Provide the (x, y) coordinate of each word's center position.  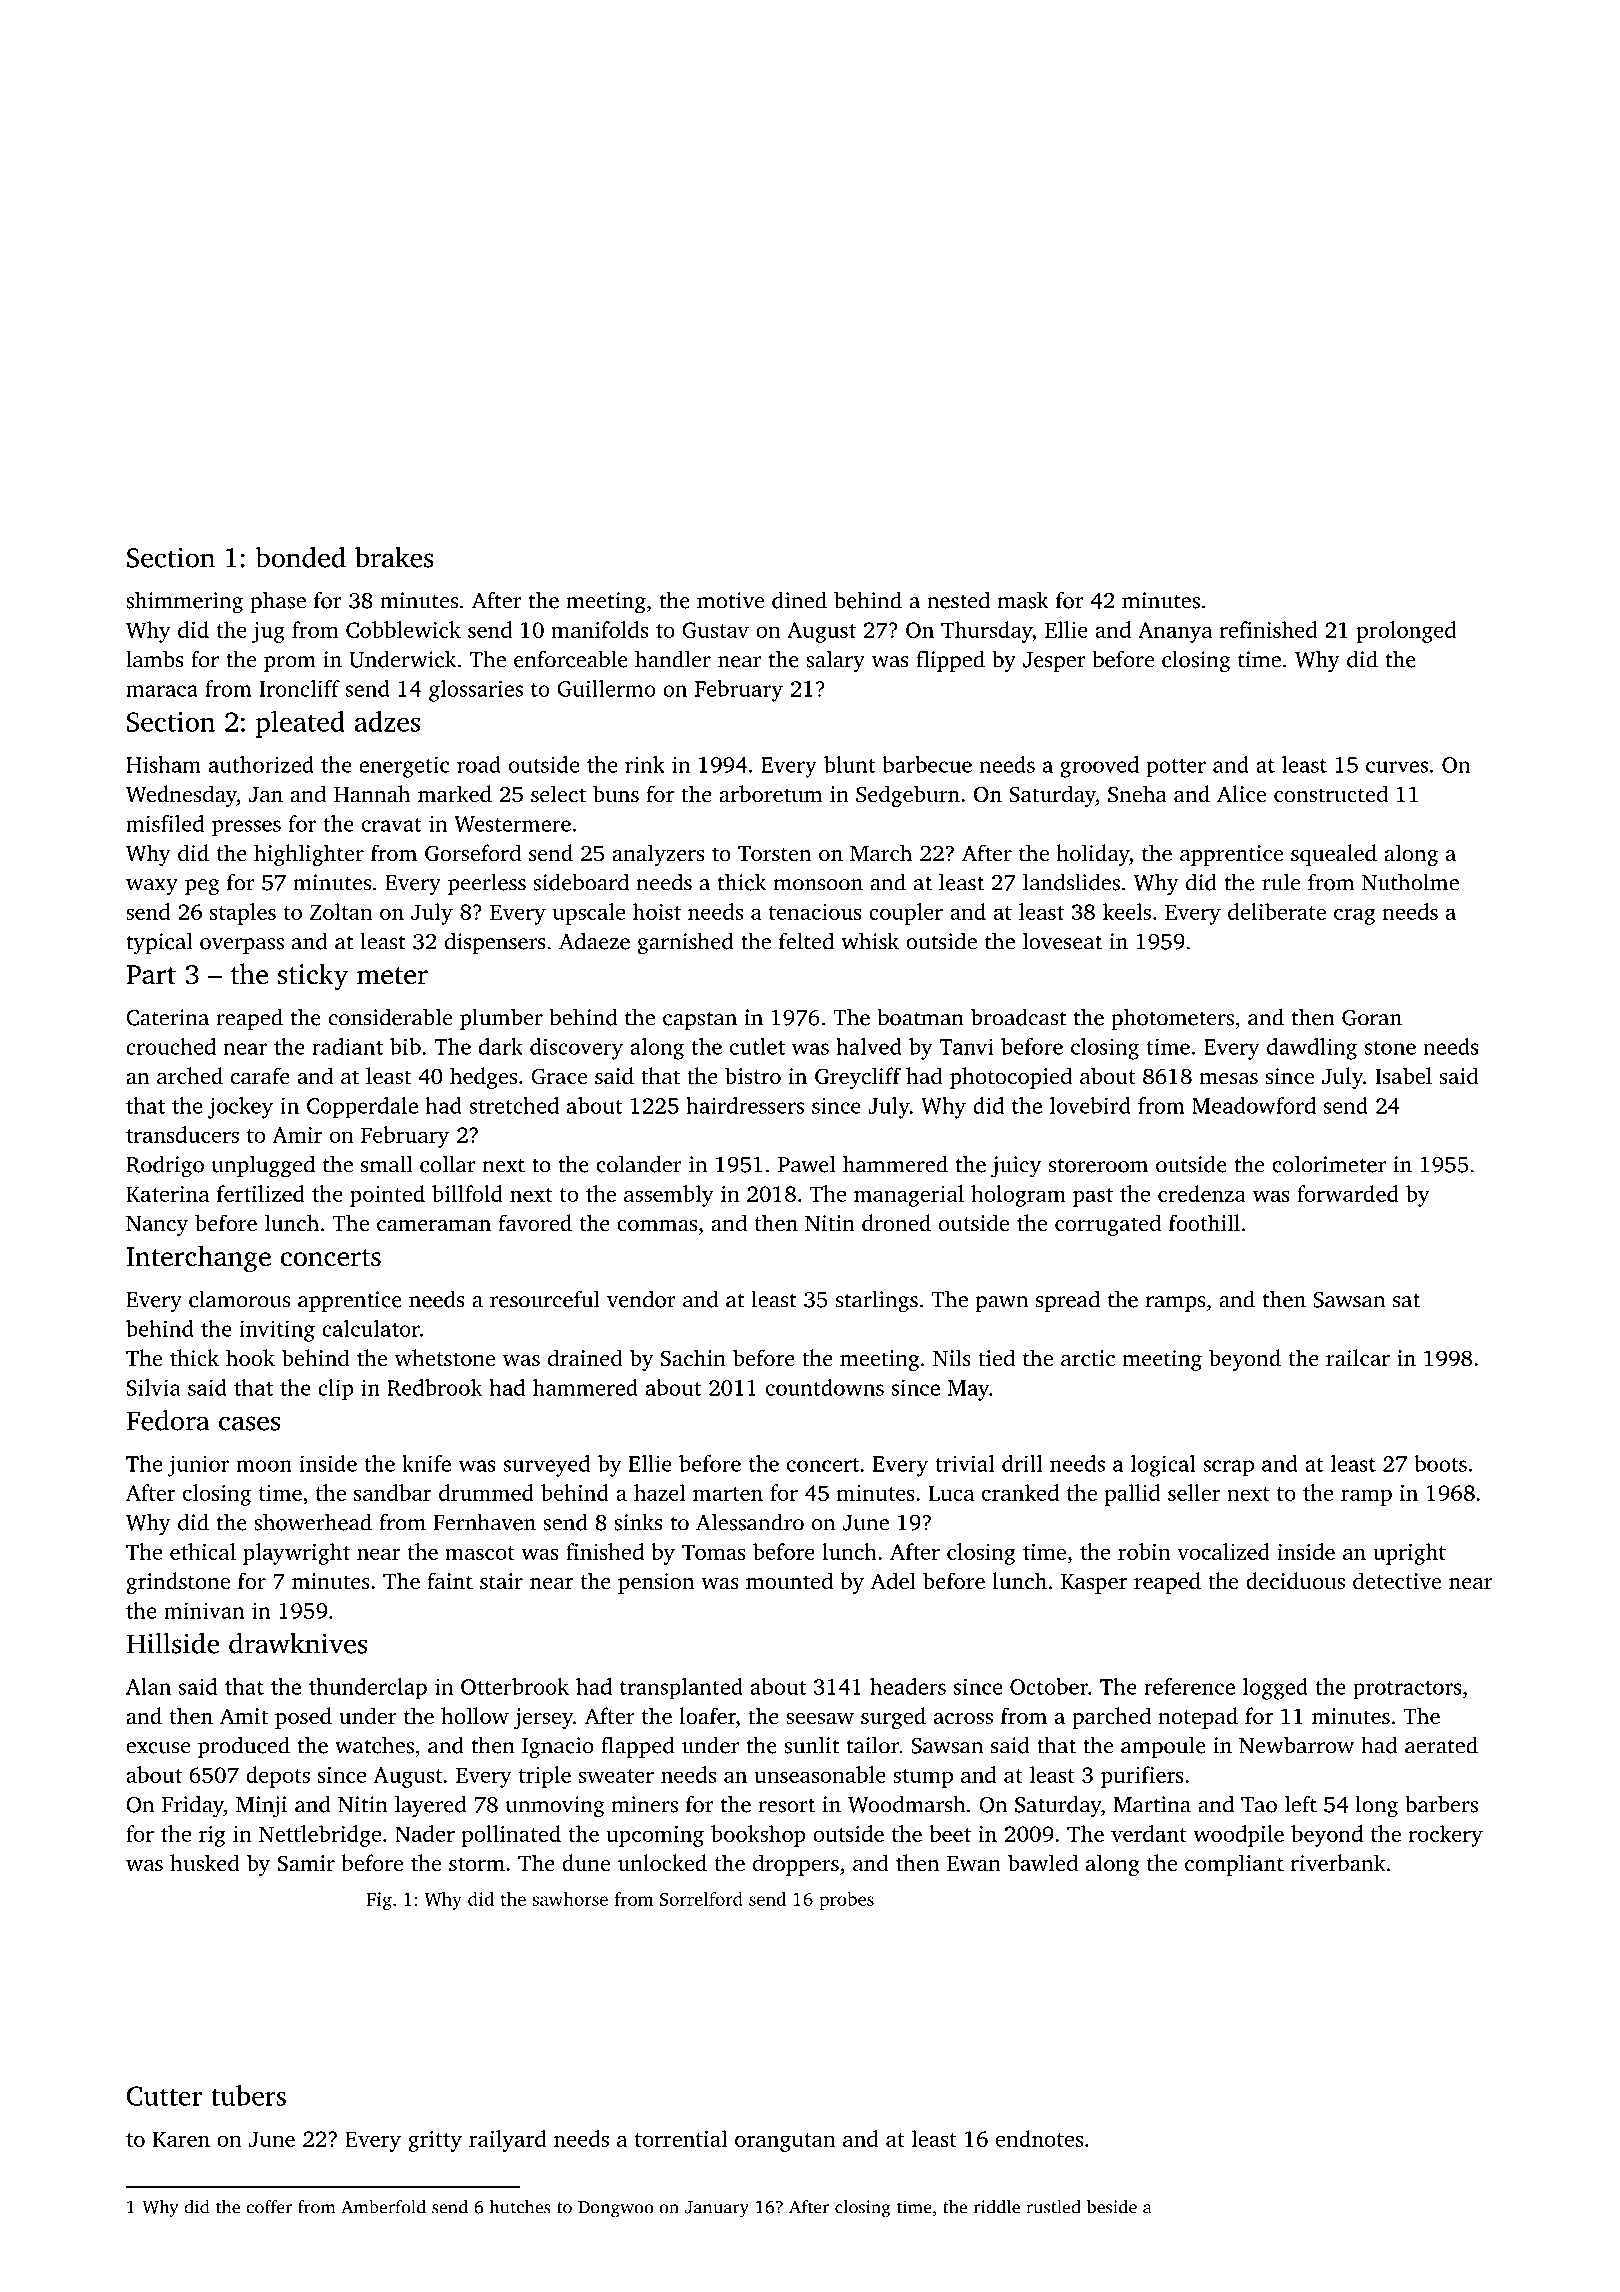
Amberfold (383, 2207)
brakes (394, 557)
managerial (909, 1196)
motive (730, 600)
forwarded (1348, 1193)
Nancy (157, 1226)
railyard (507, 2141)
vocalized (1223, 1551)
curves (1397, 767)
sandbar (393, 1492)
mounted (789, 1580)
